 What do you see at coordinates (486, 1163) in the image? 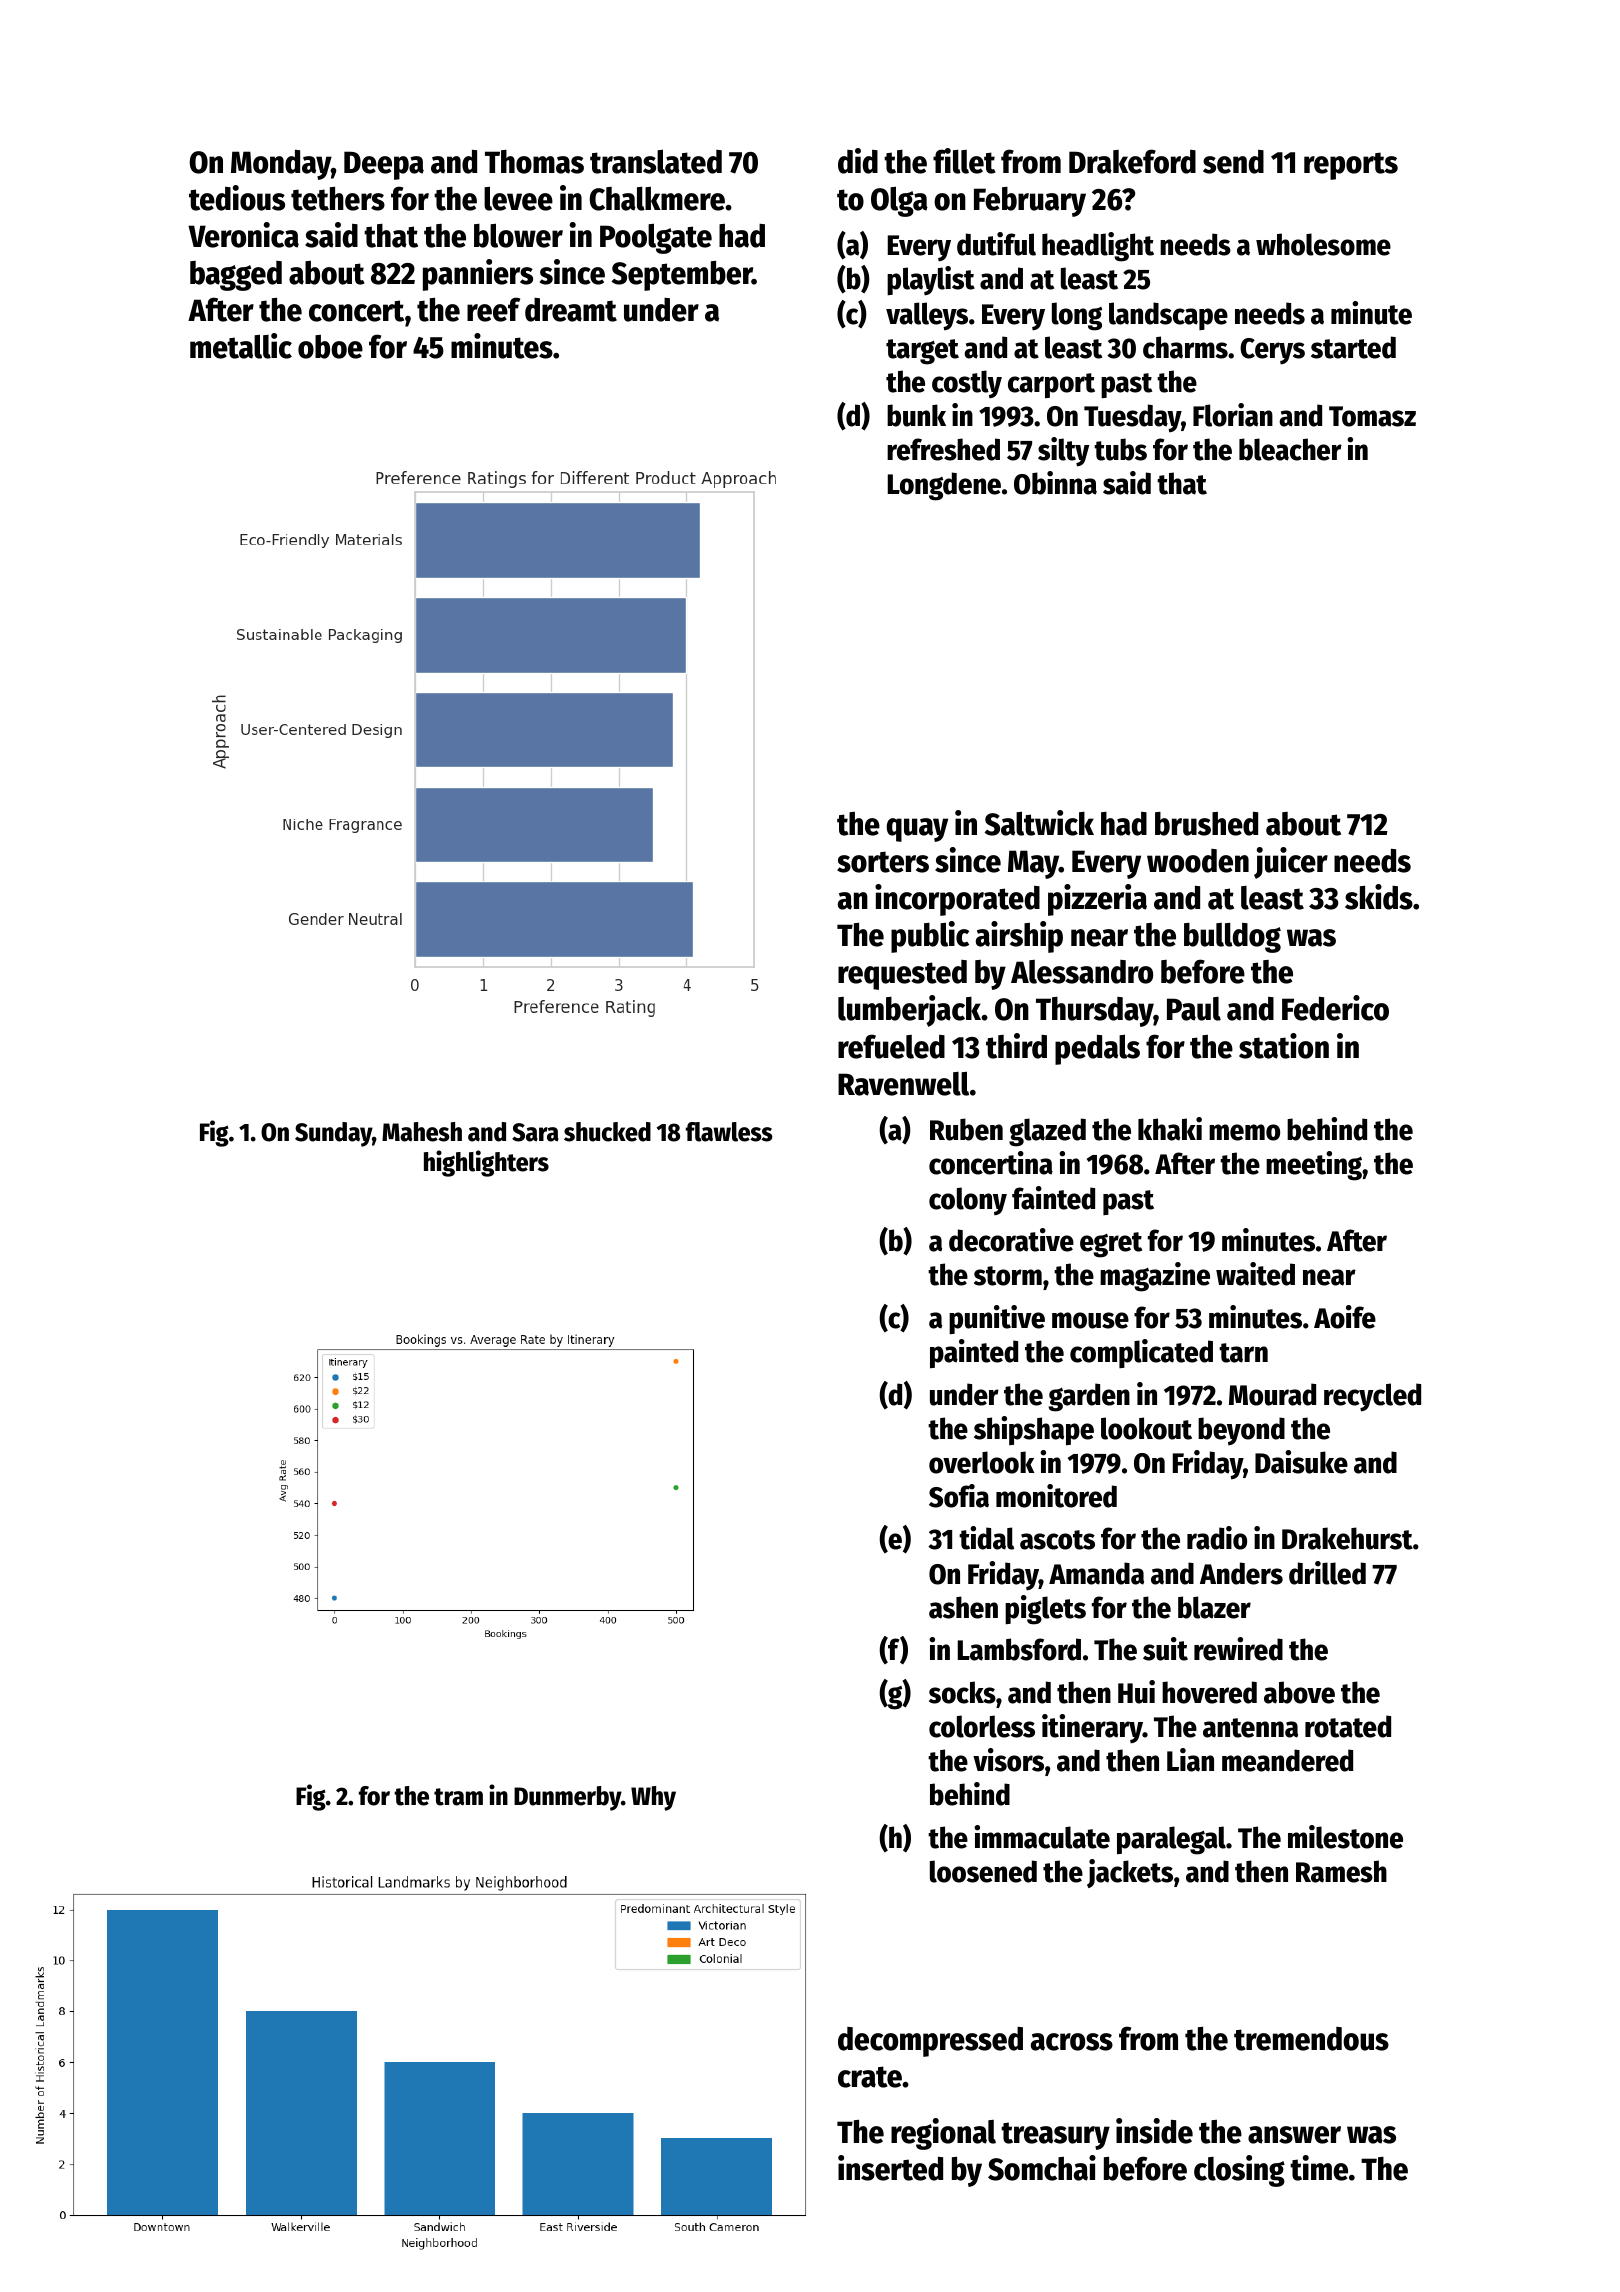
I see `highlighters` at bounding box center [486, 1163].
